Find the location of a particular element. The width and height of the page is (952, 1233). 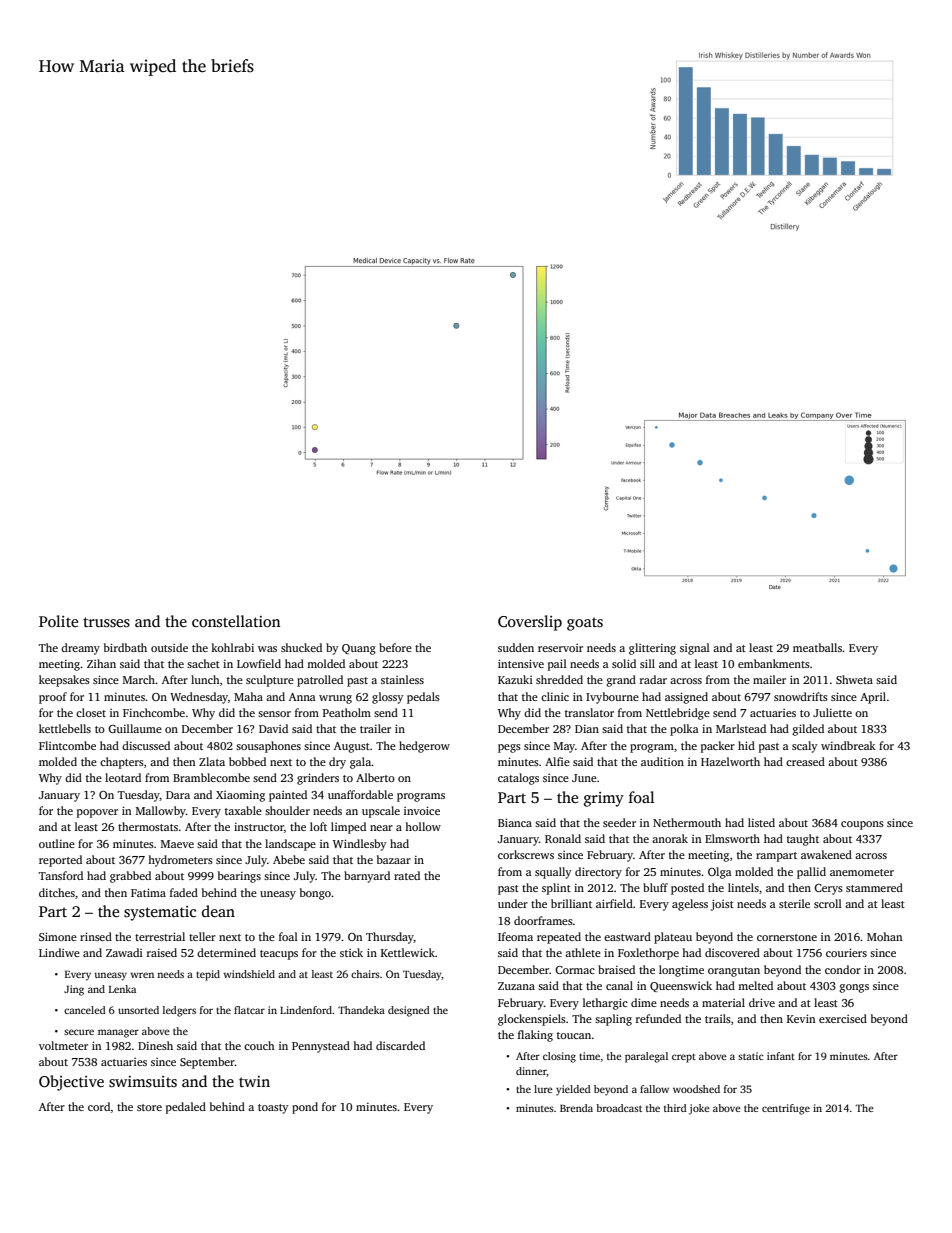

ageless is located at coordinates (690, 905).
